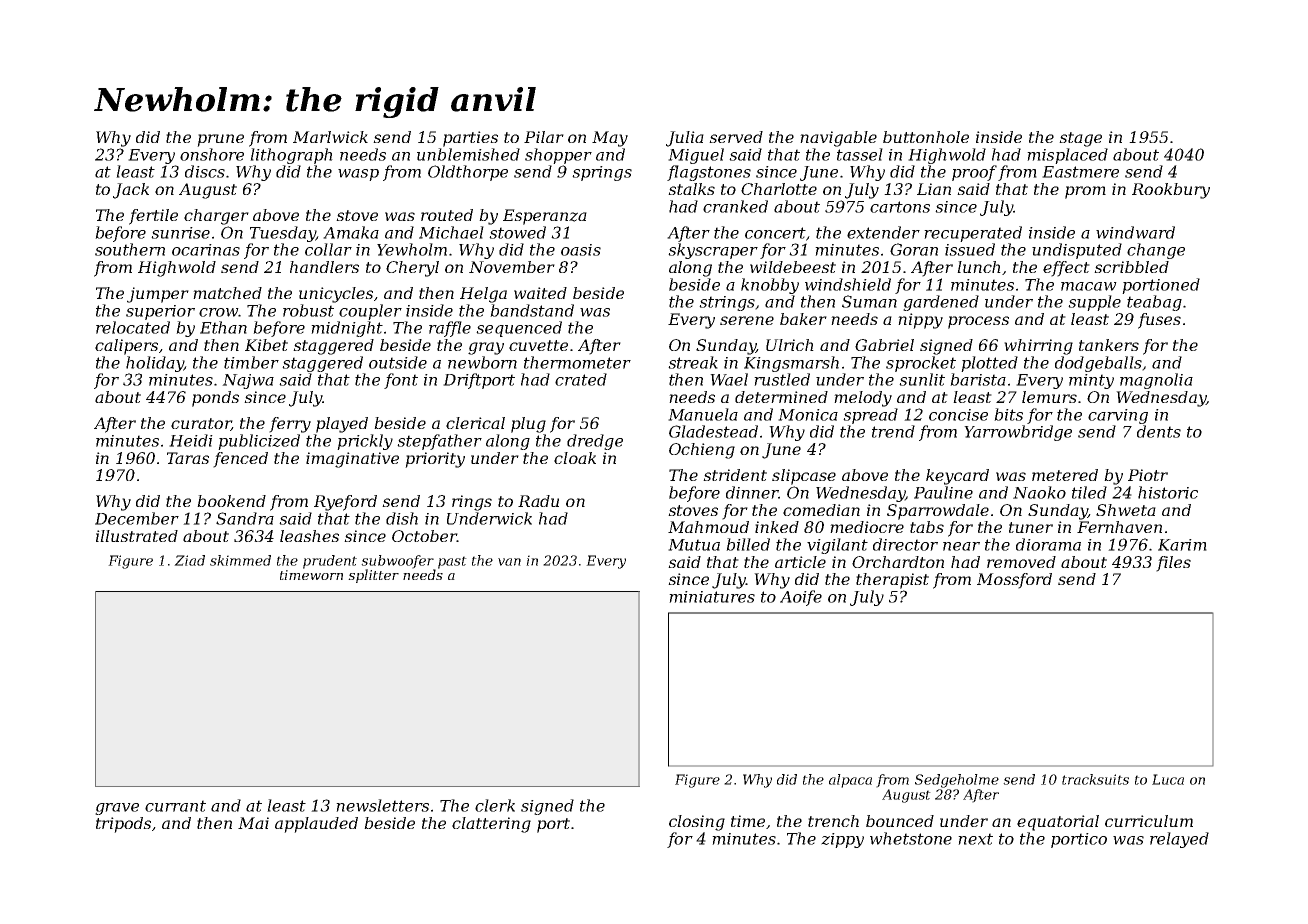  Describe the element at coordinates (974, 173) in the image. I see `proof` at that location.
